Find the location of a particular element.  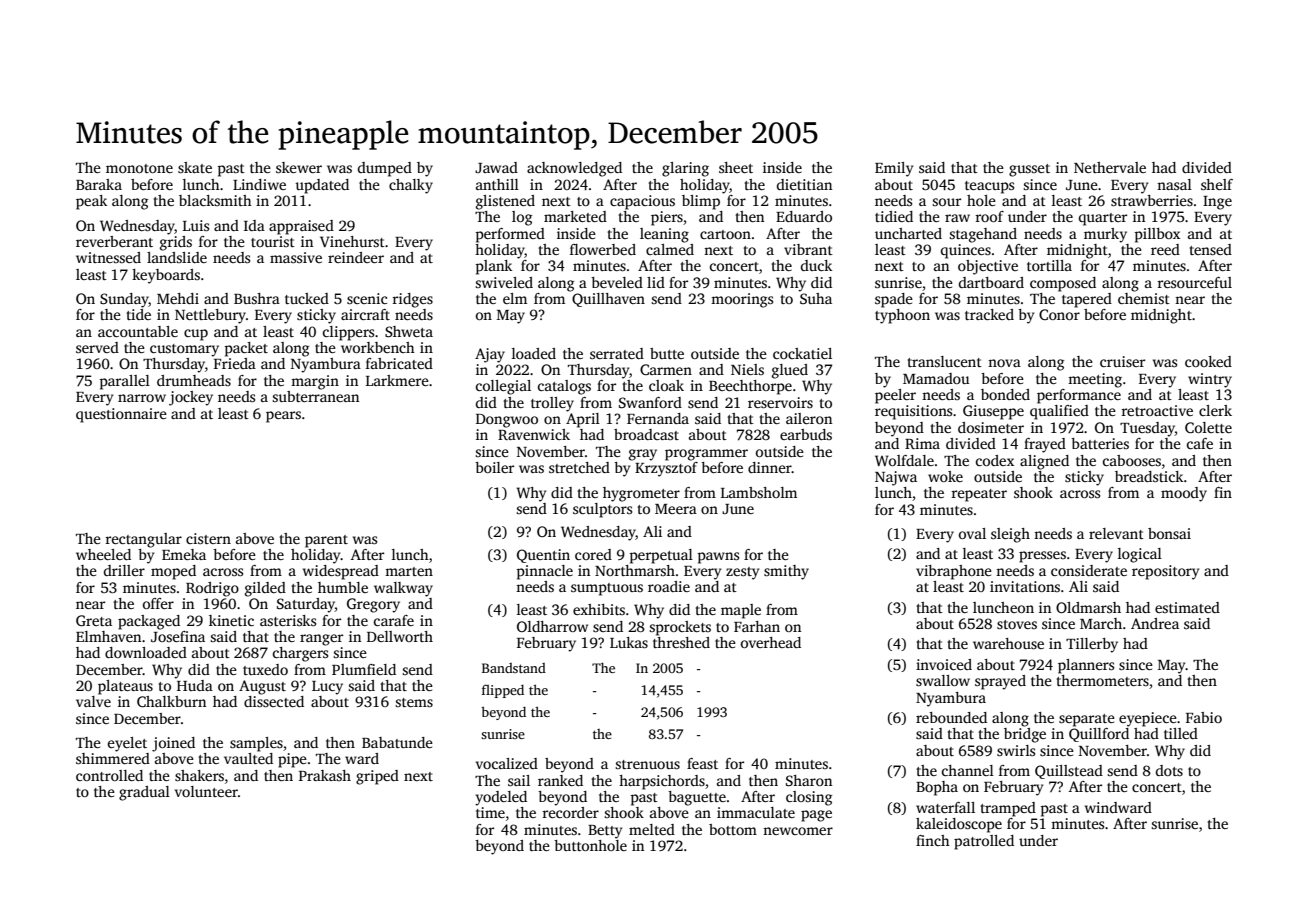

gradual is located at coordinates (144, 793).
